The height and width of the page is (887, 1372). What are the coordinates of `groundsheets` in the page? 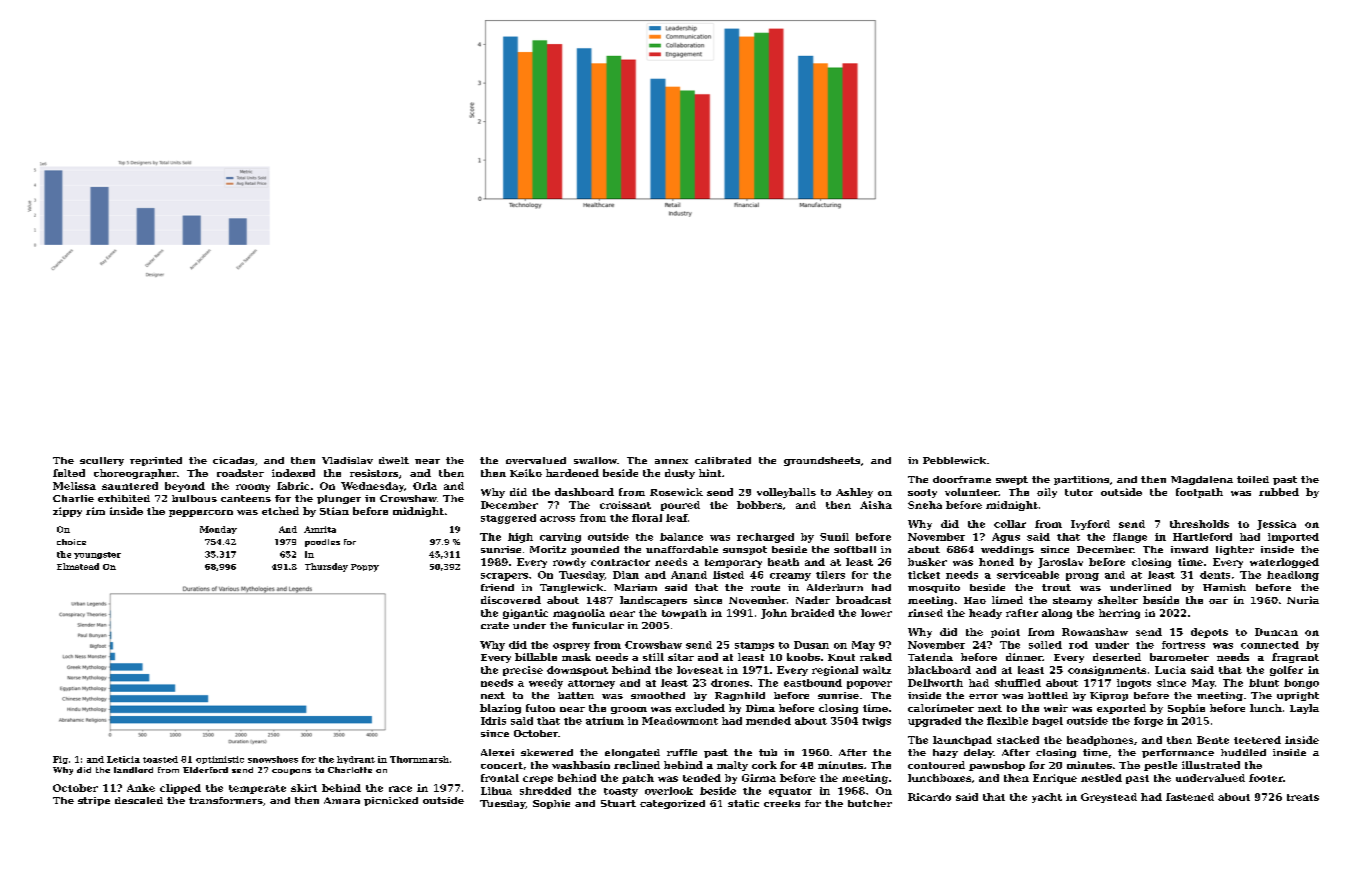 It's located at (822, 461).
